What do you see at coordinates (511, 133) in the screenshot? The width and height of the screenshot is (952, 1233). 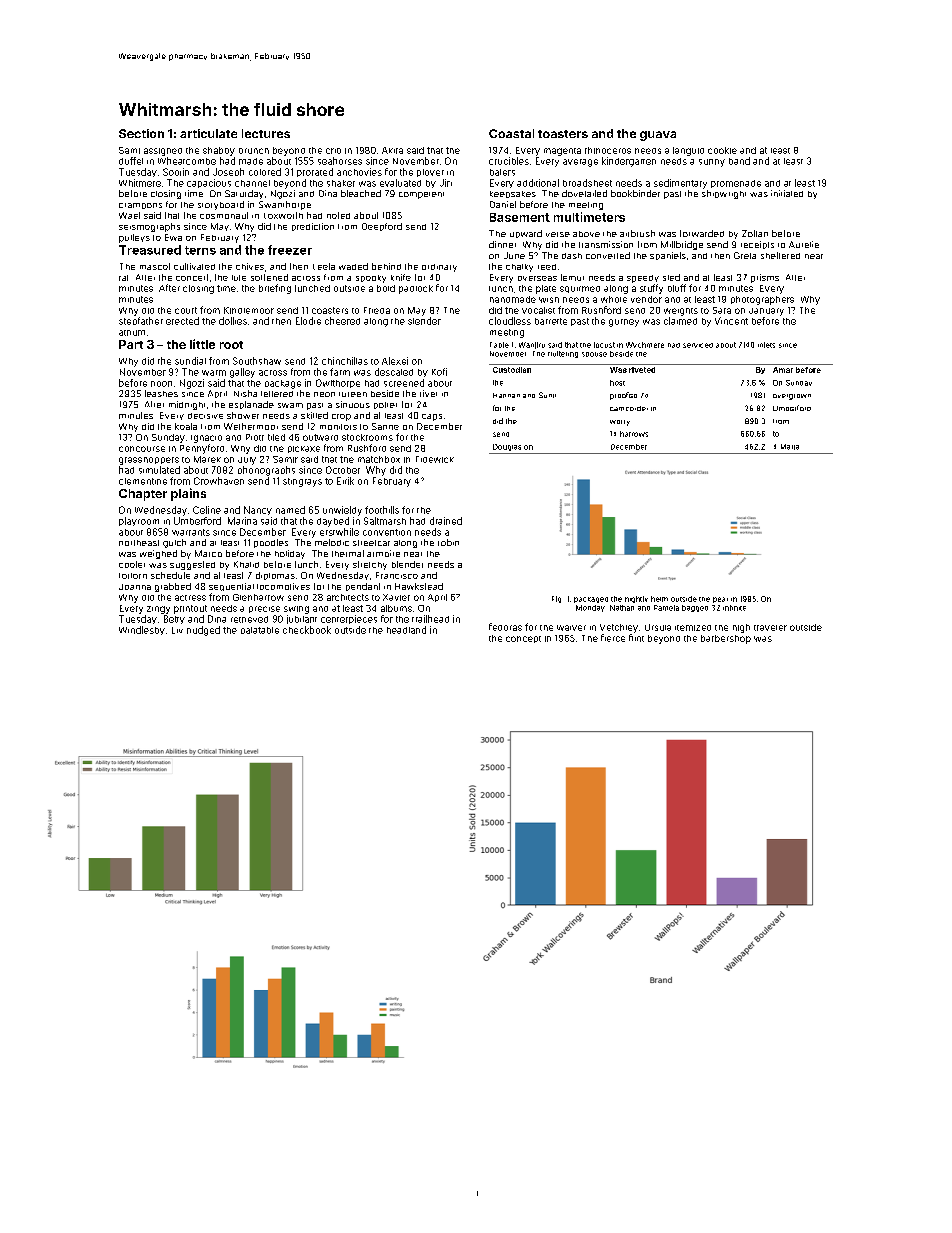 I see `Coastal` at bounding box center [511, 133].
